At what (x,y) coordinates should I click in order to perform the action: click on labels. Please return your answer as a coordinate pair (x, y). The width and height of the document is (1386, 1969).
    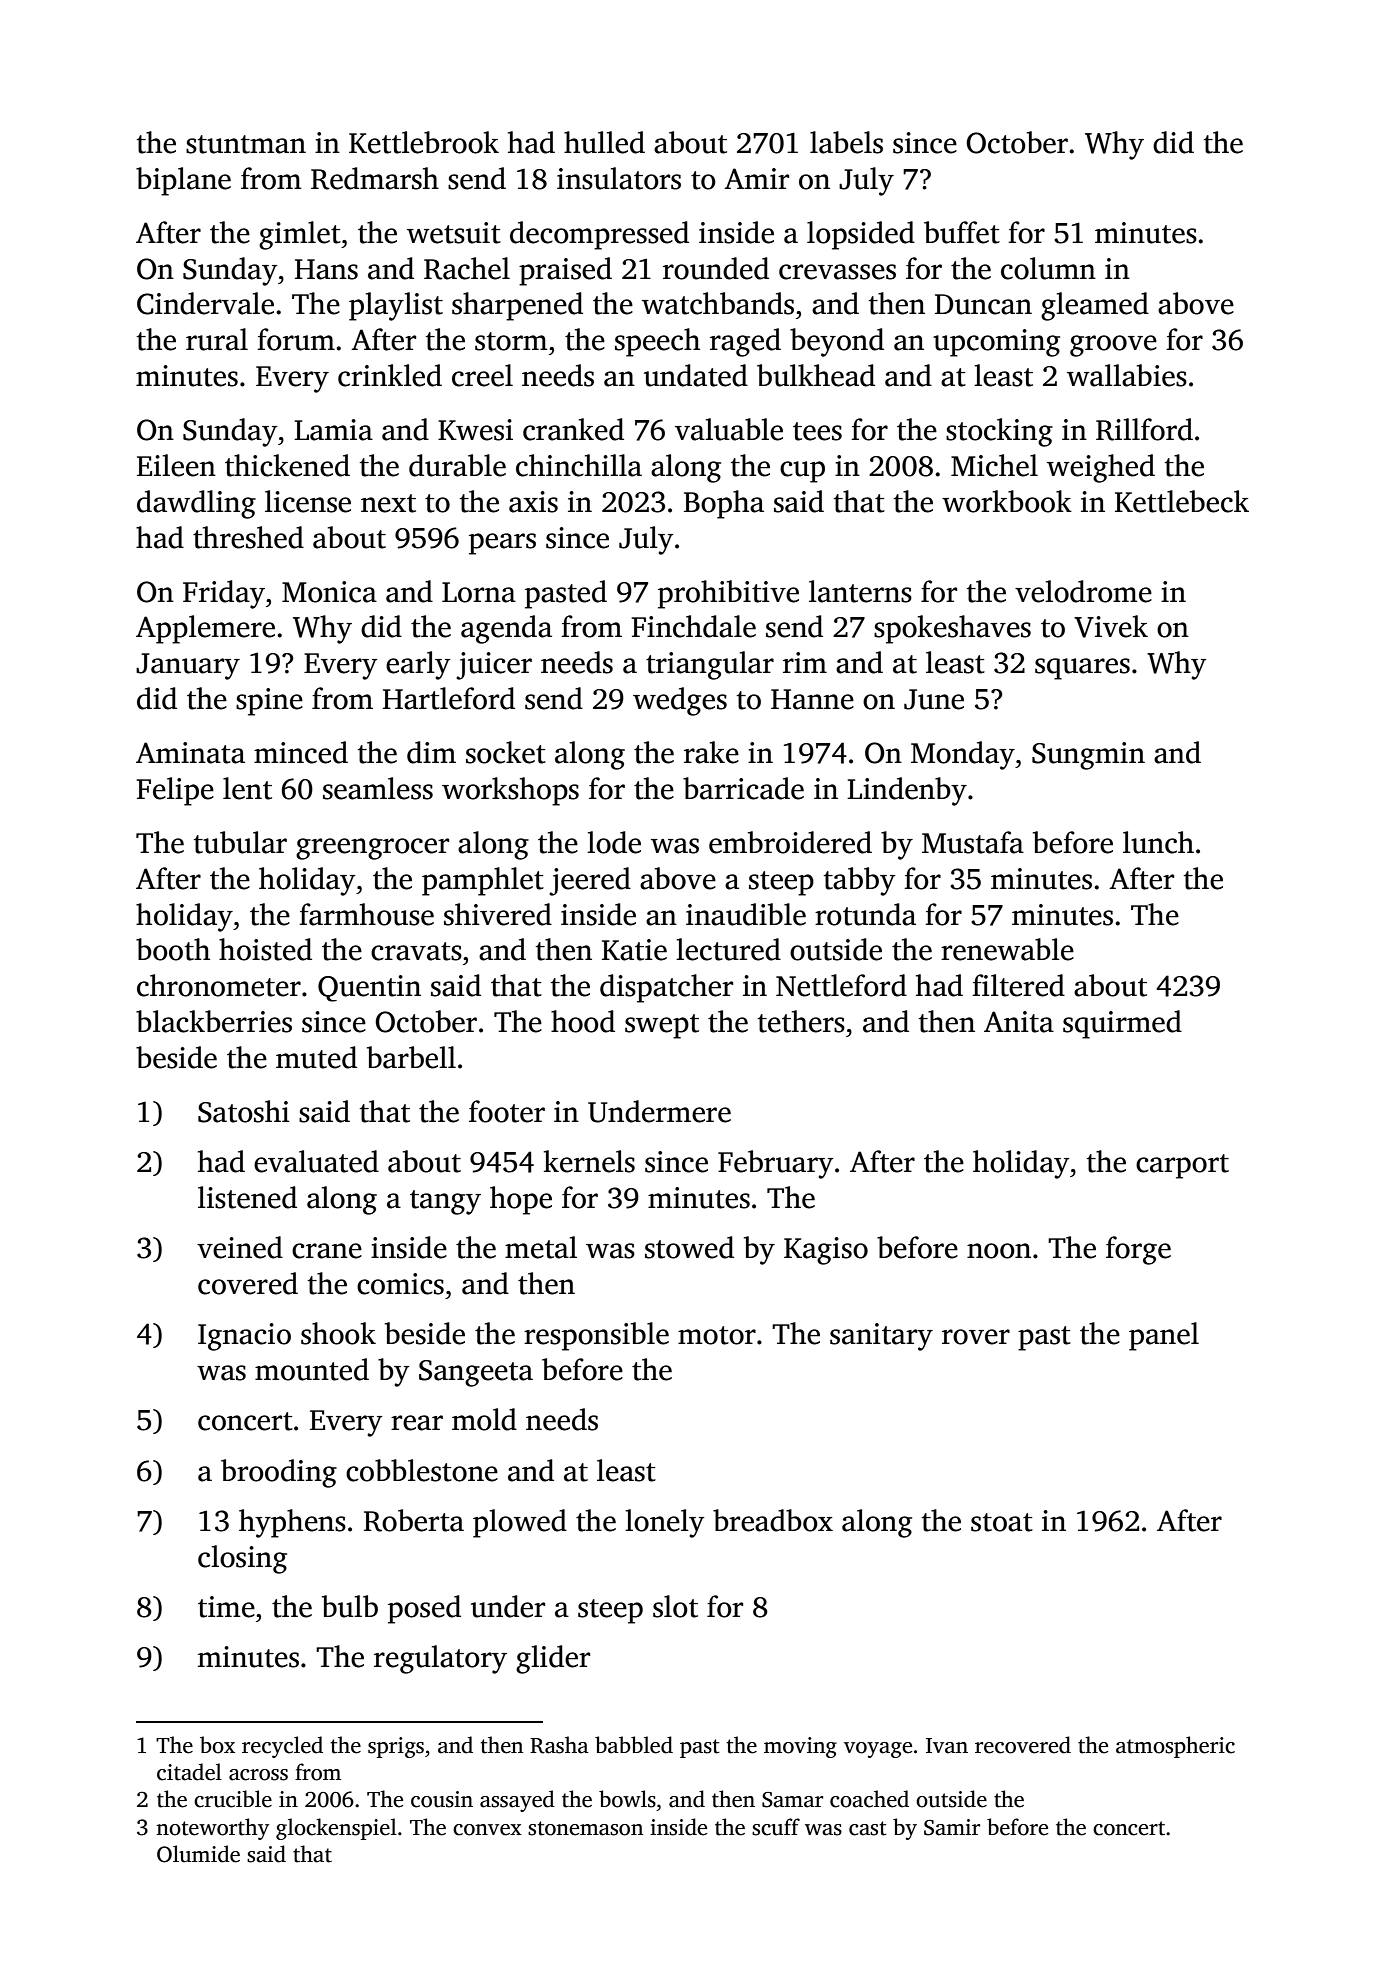
    Looking at the image, I should click on (846, 142).
